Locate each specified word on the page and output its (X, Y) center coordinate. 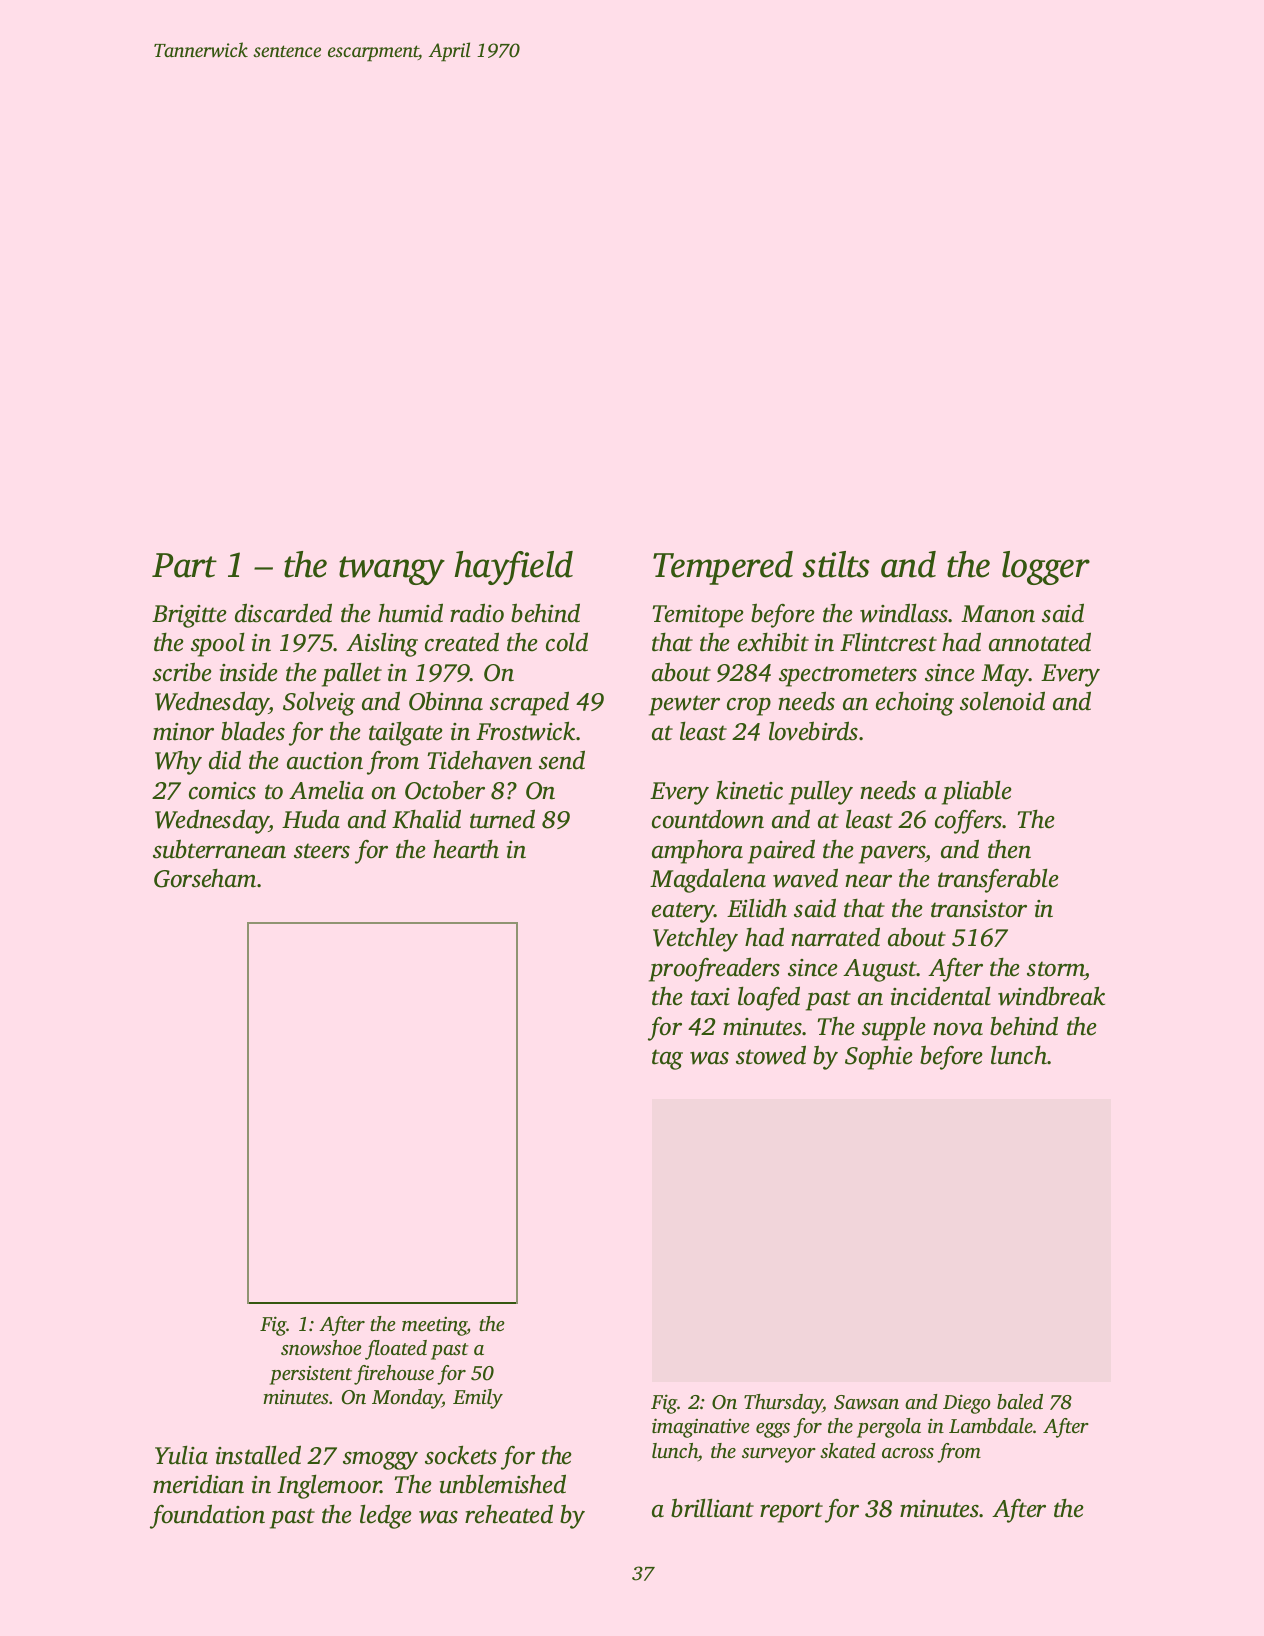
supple (894, 1029)
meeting (434, 1326)
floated (396, 1350)
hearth (466, 849)
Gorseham (205, 878)
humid (410, 613)
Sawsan (866, 1402)
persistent (311, 1375)
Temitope (698, 616)
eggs (773, 1430)
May (1005, 675)
